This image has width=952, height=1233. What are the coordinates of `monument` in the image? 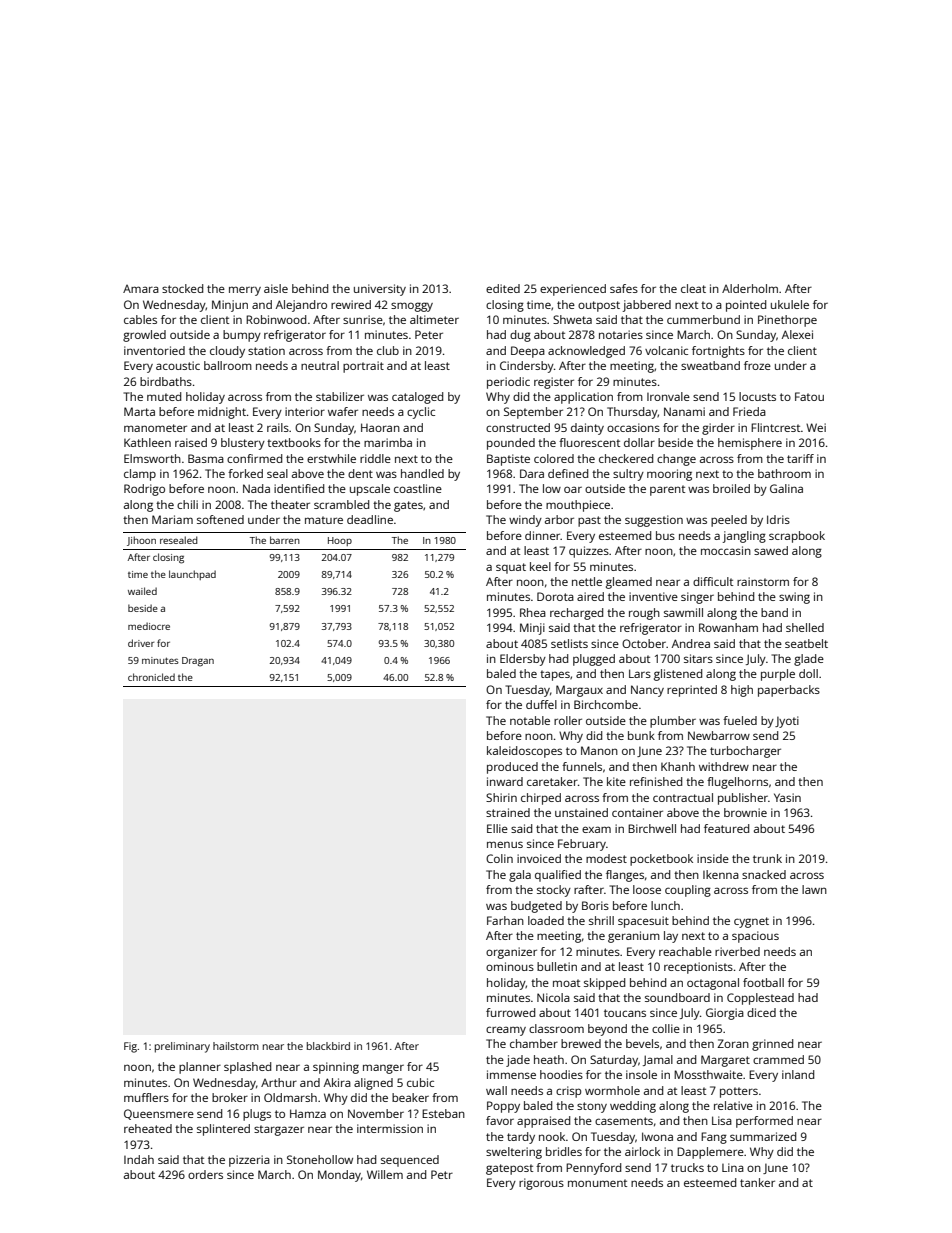 It's located at (597, 1183).
